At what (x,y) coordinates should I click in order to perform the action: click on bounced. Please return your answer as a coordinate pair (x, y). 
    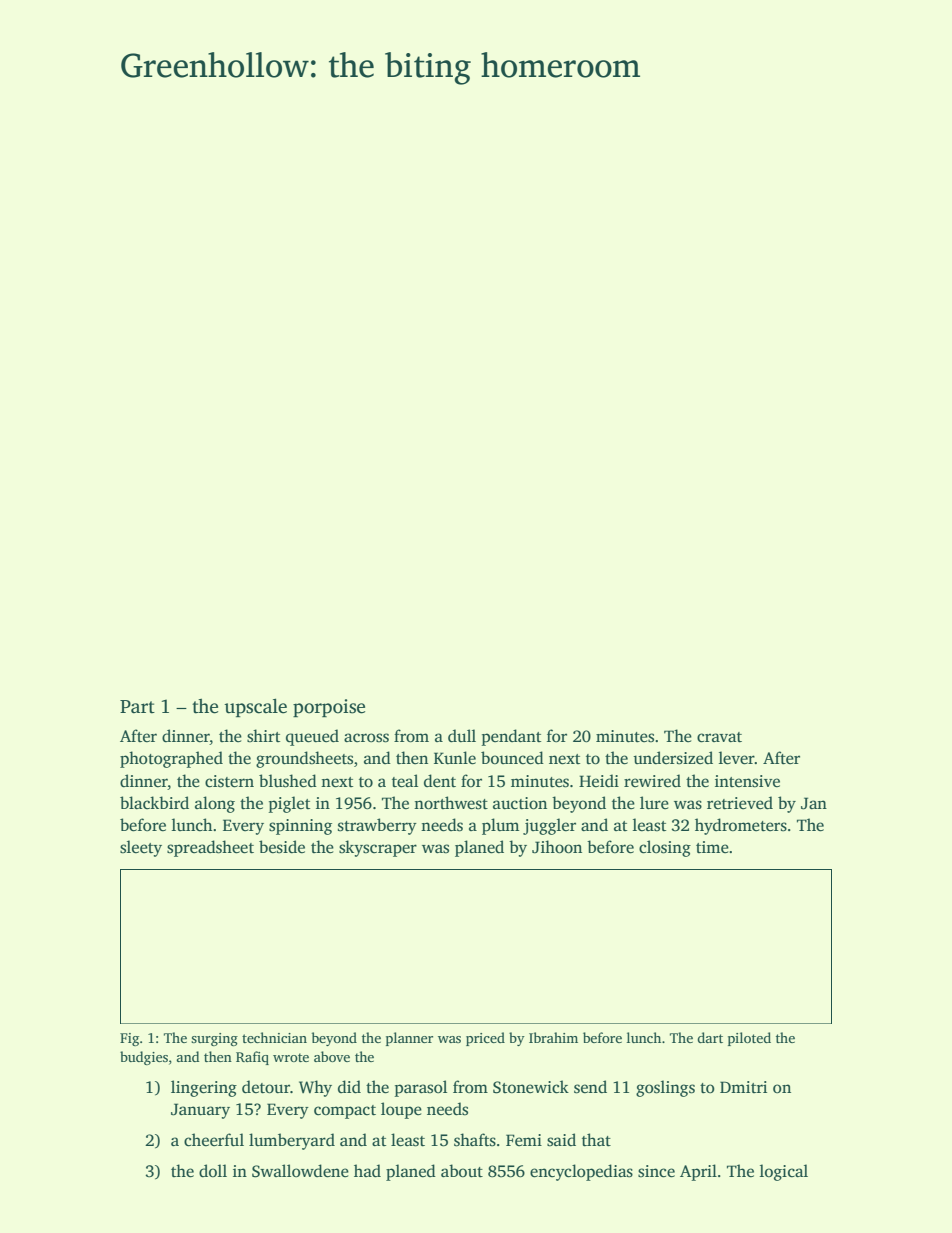
    Looking at the image, I should click on (512, 758).
